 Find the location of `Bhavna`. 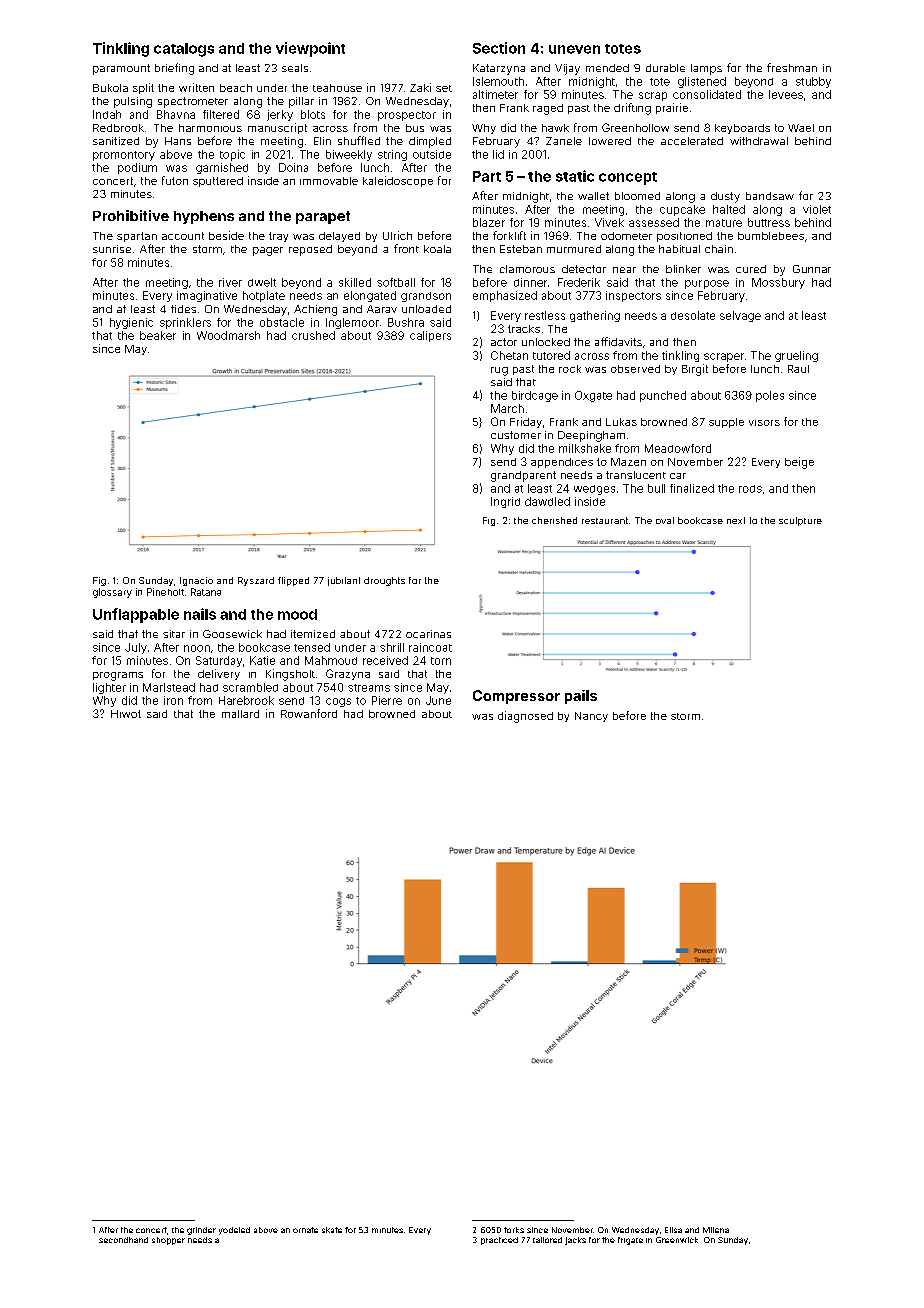

Bhavna is located at coordinates (176, 114).
